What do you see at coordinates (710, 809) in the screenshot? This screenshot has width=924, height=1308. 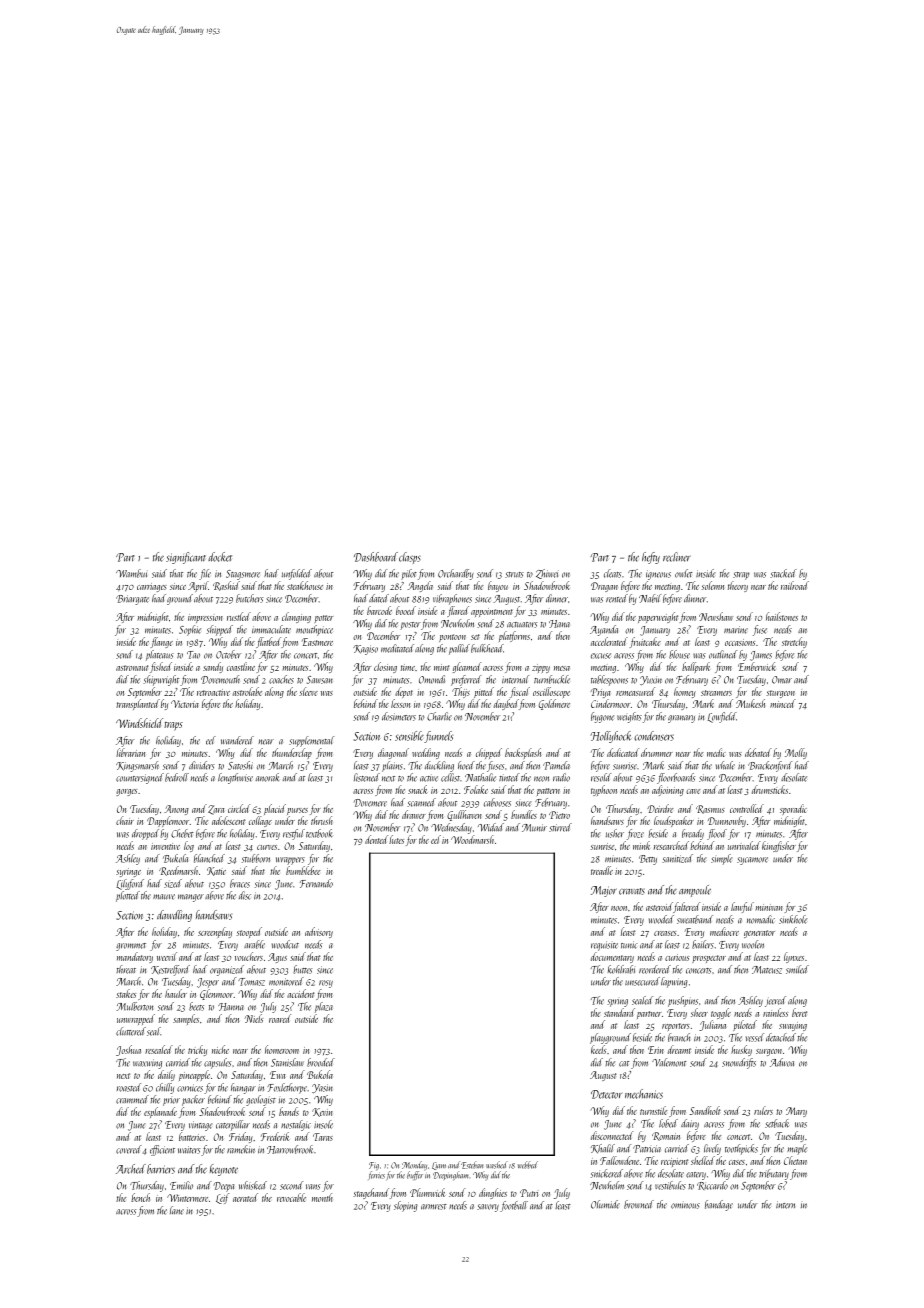 I see `Rasmus` at bounding box center [710, 809].
